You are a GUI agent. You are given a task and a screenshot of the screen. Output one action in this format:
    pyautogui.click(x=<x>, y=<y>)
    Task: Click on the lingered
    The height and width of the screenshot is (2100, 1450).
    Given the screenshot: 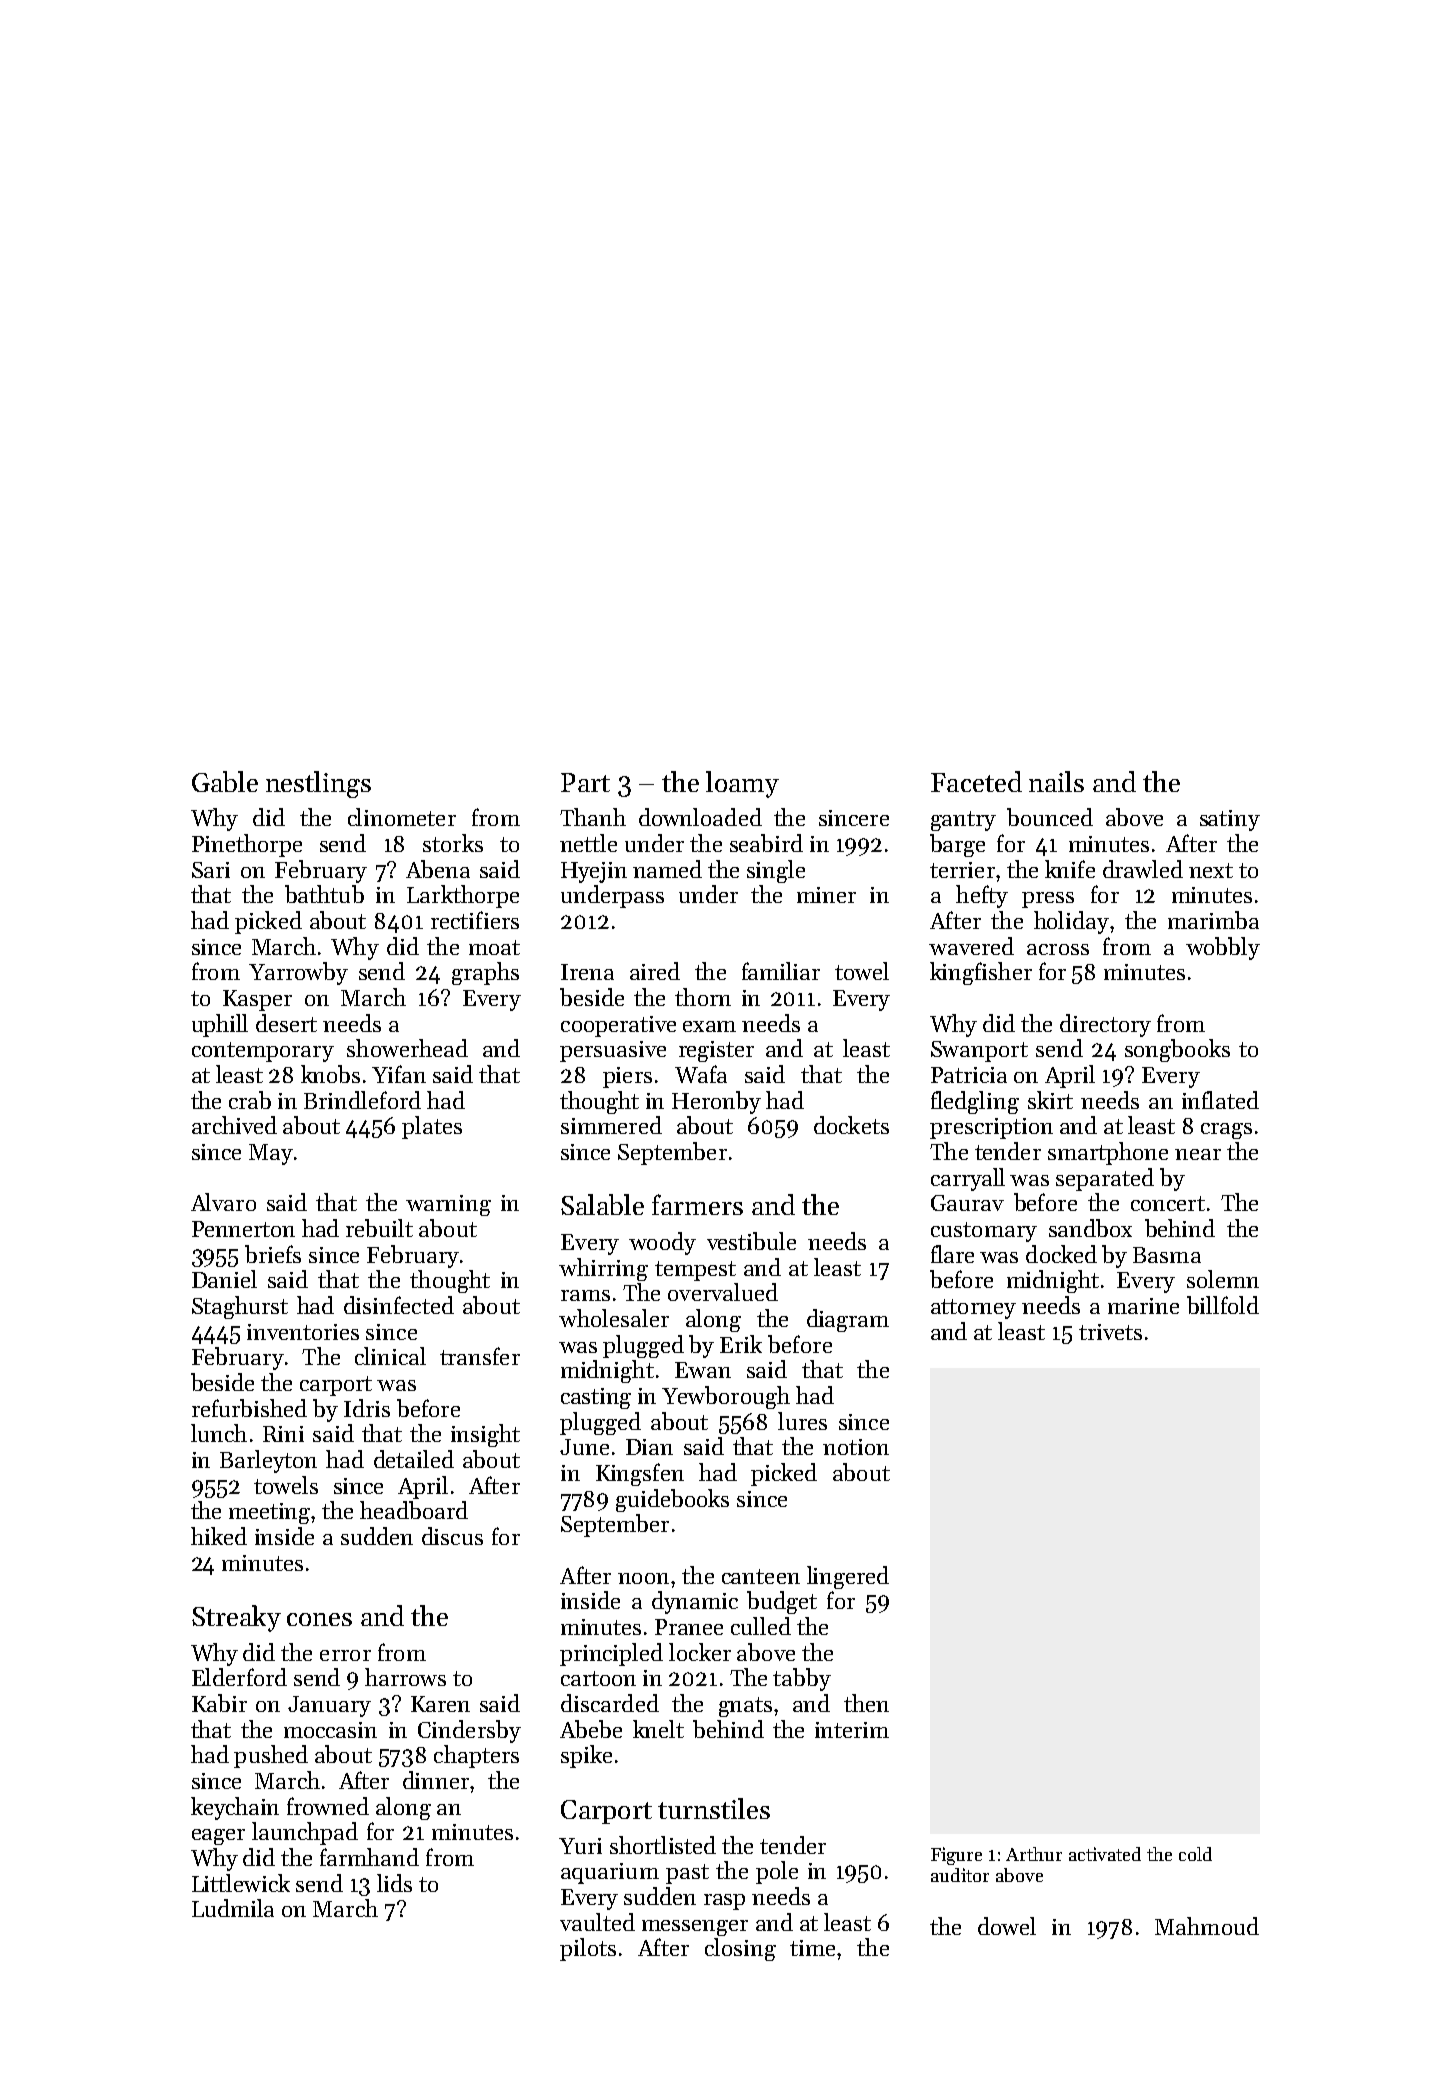 What is the action you would take?
    pyautogui.click(x=848, y=1577)
